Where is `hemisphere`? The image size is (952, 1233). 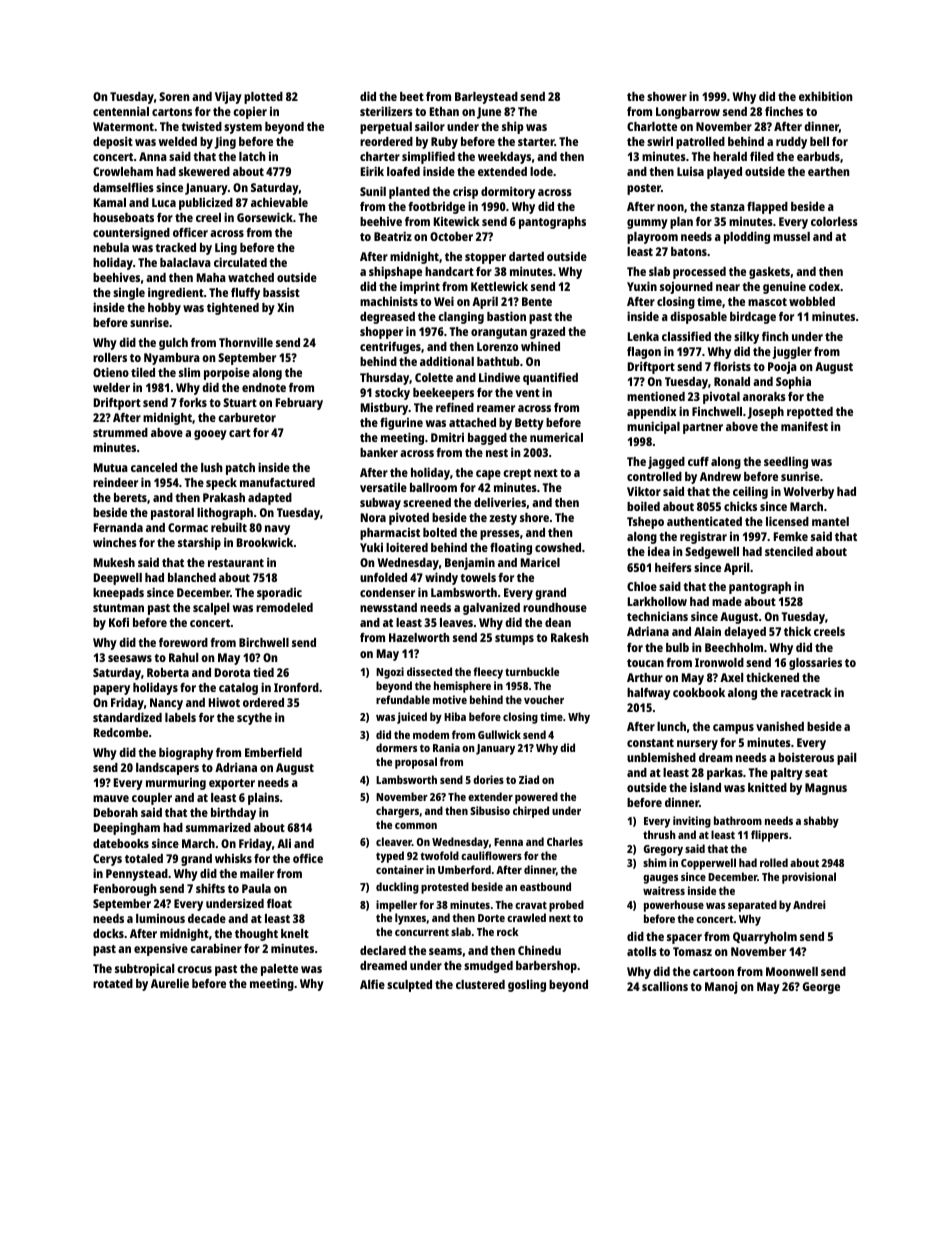 hemisphere is located at coordinates (462, 687).
